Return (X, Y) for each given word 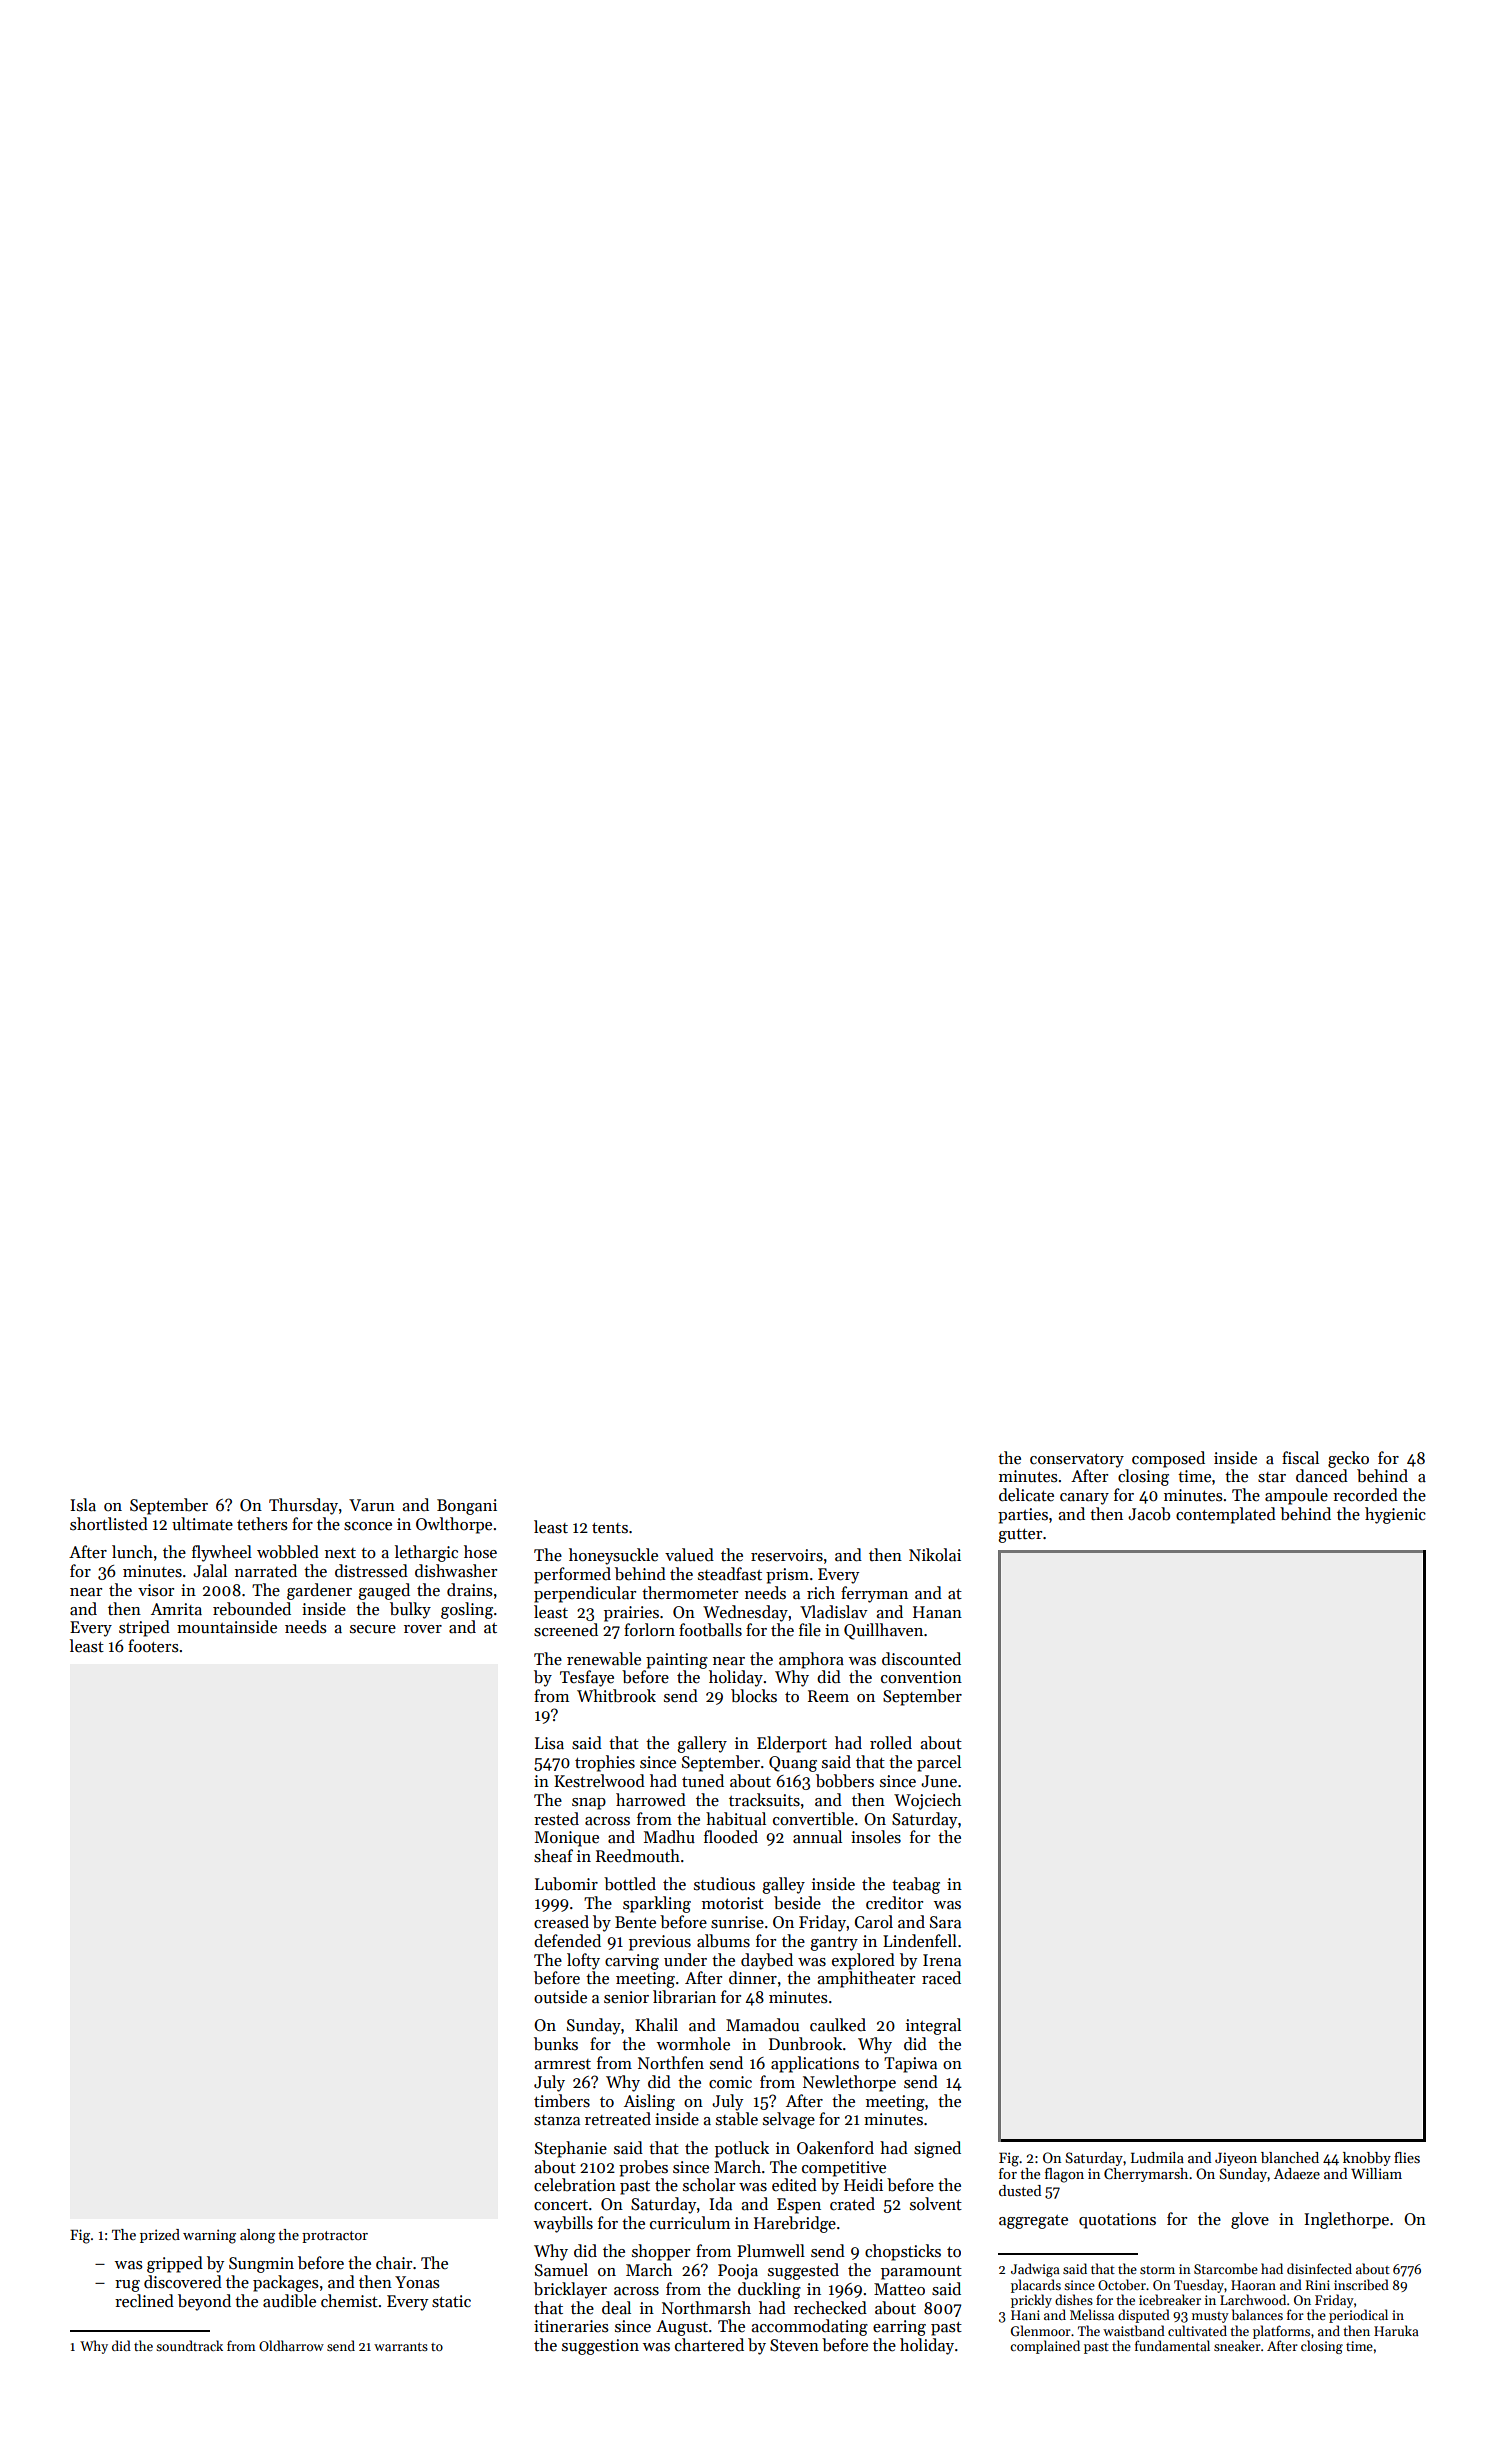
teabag (916, 1885)
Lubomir (566, 1884)
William (1376, 2173)
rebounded (252, 1609)
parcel (939, 1763)
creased (561, 1922)
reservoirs (787, 1555)
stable (737, 2119)
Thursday (303, 1506)
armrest (562, 2064)
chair (394, 2263)
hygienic (1395, 1515)
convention (921, 1677)
